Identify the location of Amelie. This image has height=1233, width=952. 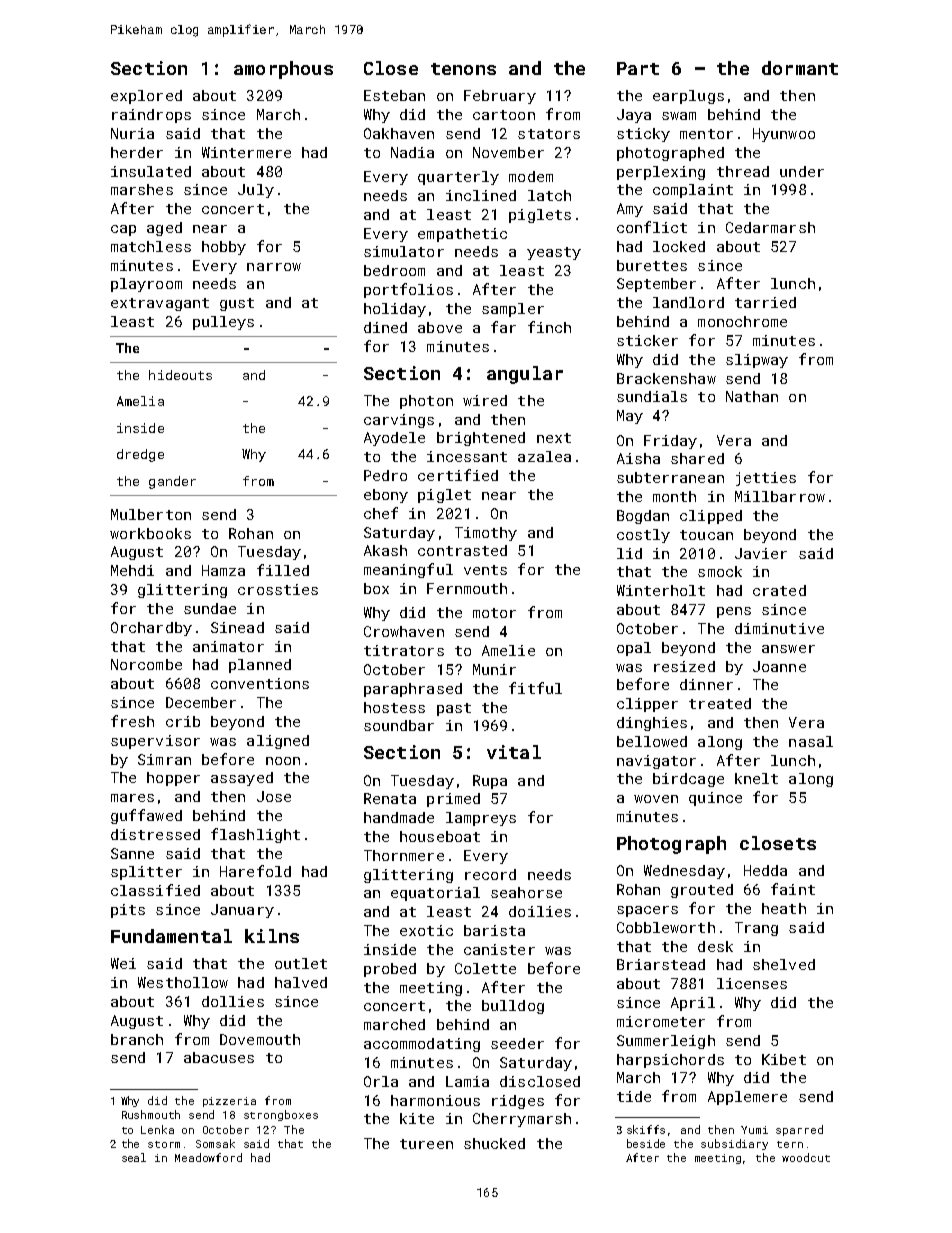
(508, 650).
